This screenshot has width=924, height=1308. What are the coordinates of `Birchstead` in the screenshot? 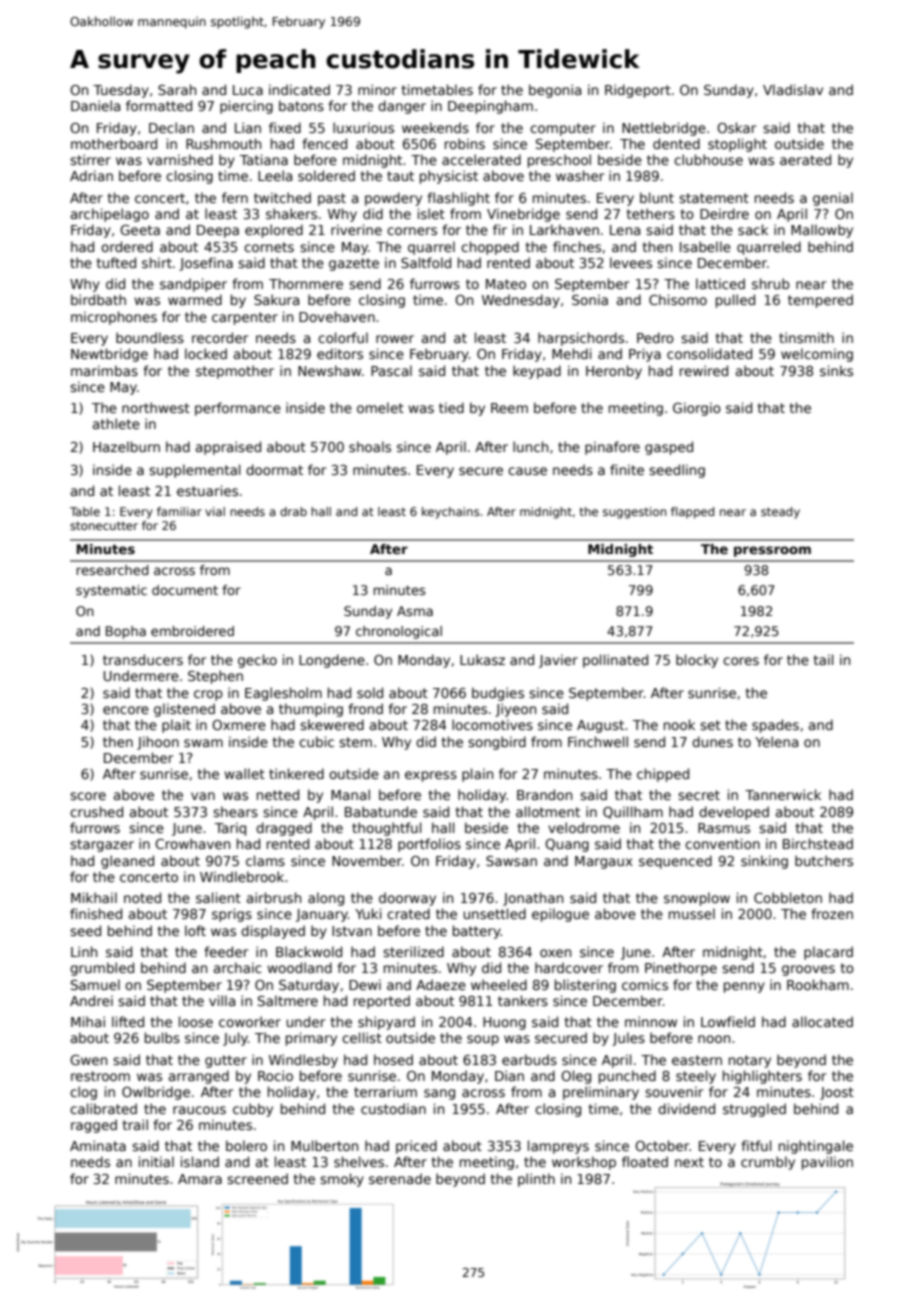 It's located at (818, 843).
